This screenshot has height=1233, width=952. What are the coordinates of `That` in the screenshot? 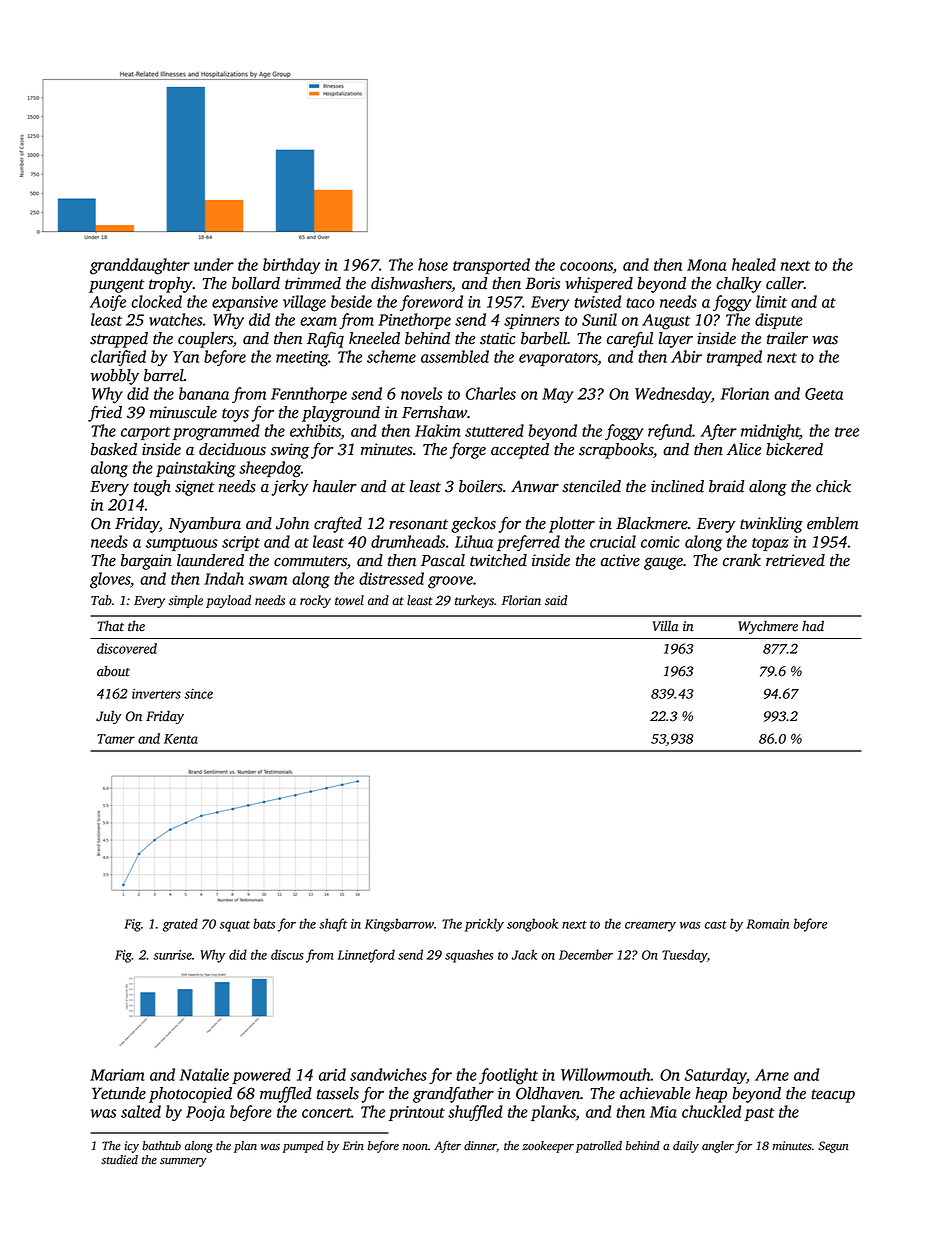 It's located at (110, 626).
